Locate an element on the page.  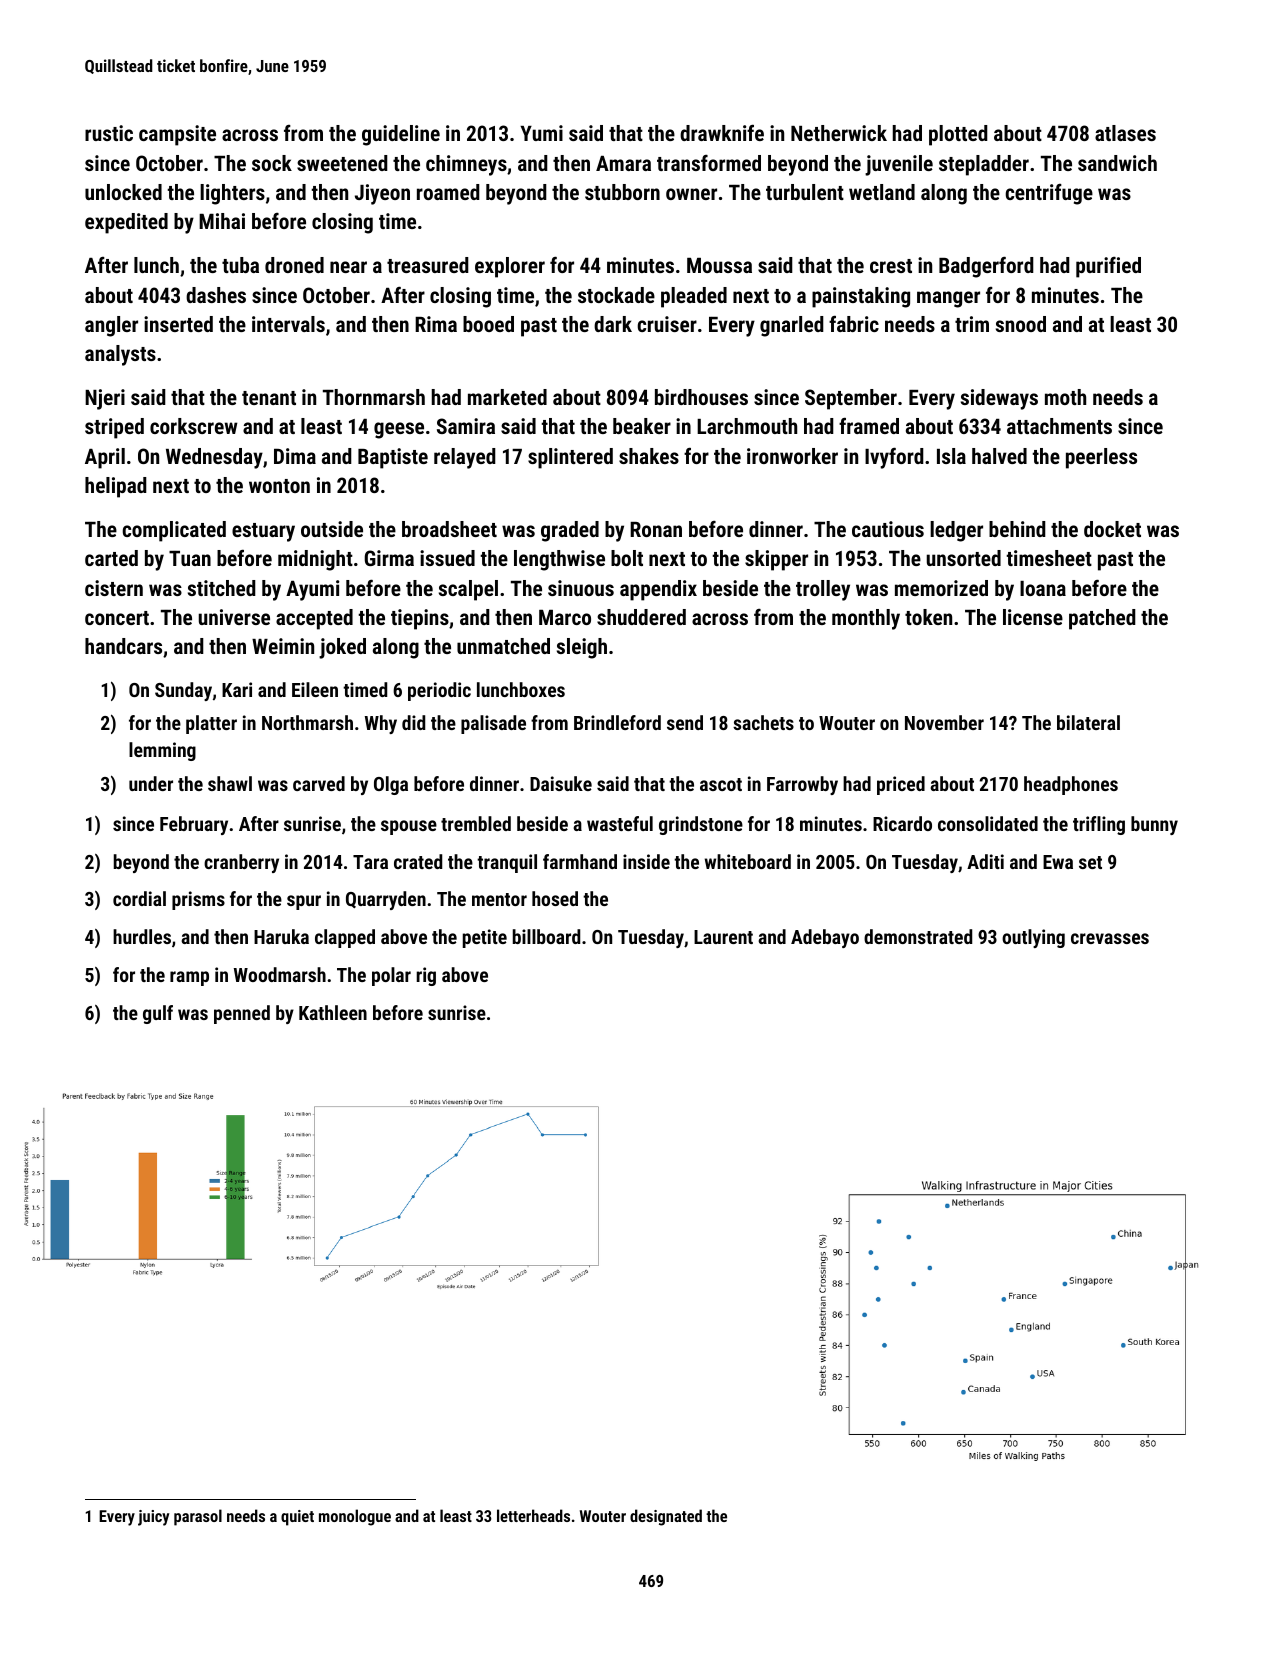
Netherwick is located at coordinates (839, 133).
